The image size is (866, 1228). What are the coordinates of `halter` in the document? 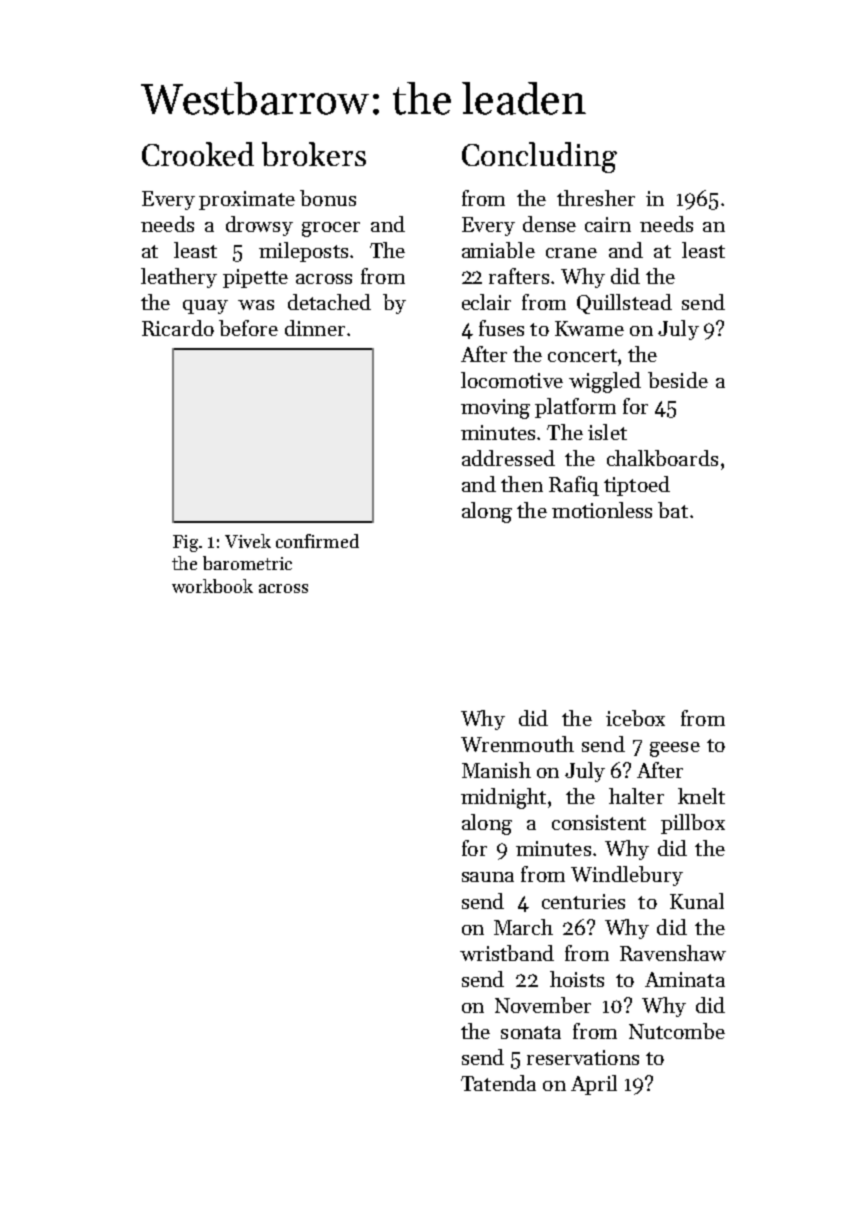 It's located at (636, 796).
